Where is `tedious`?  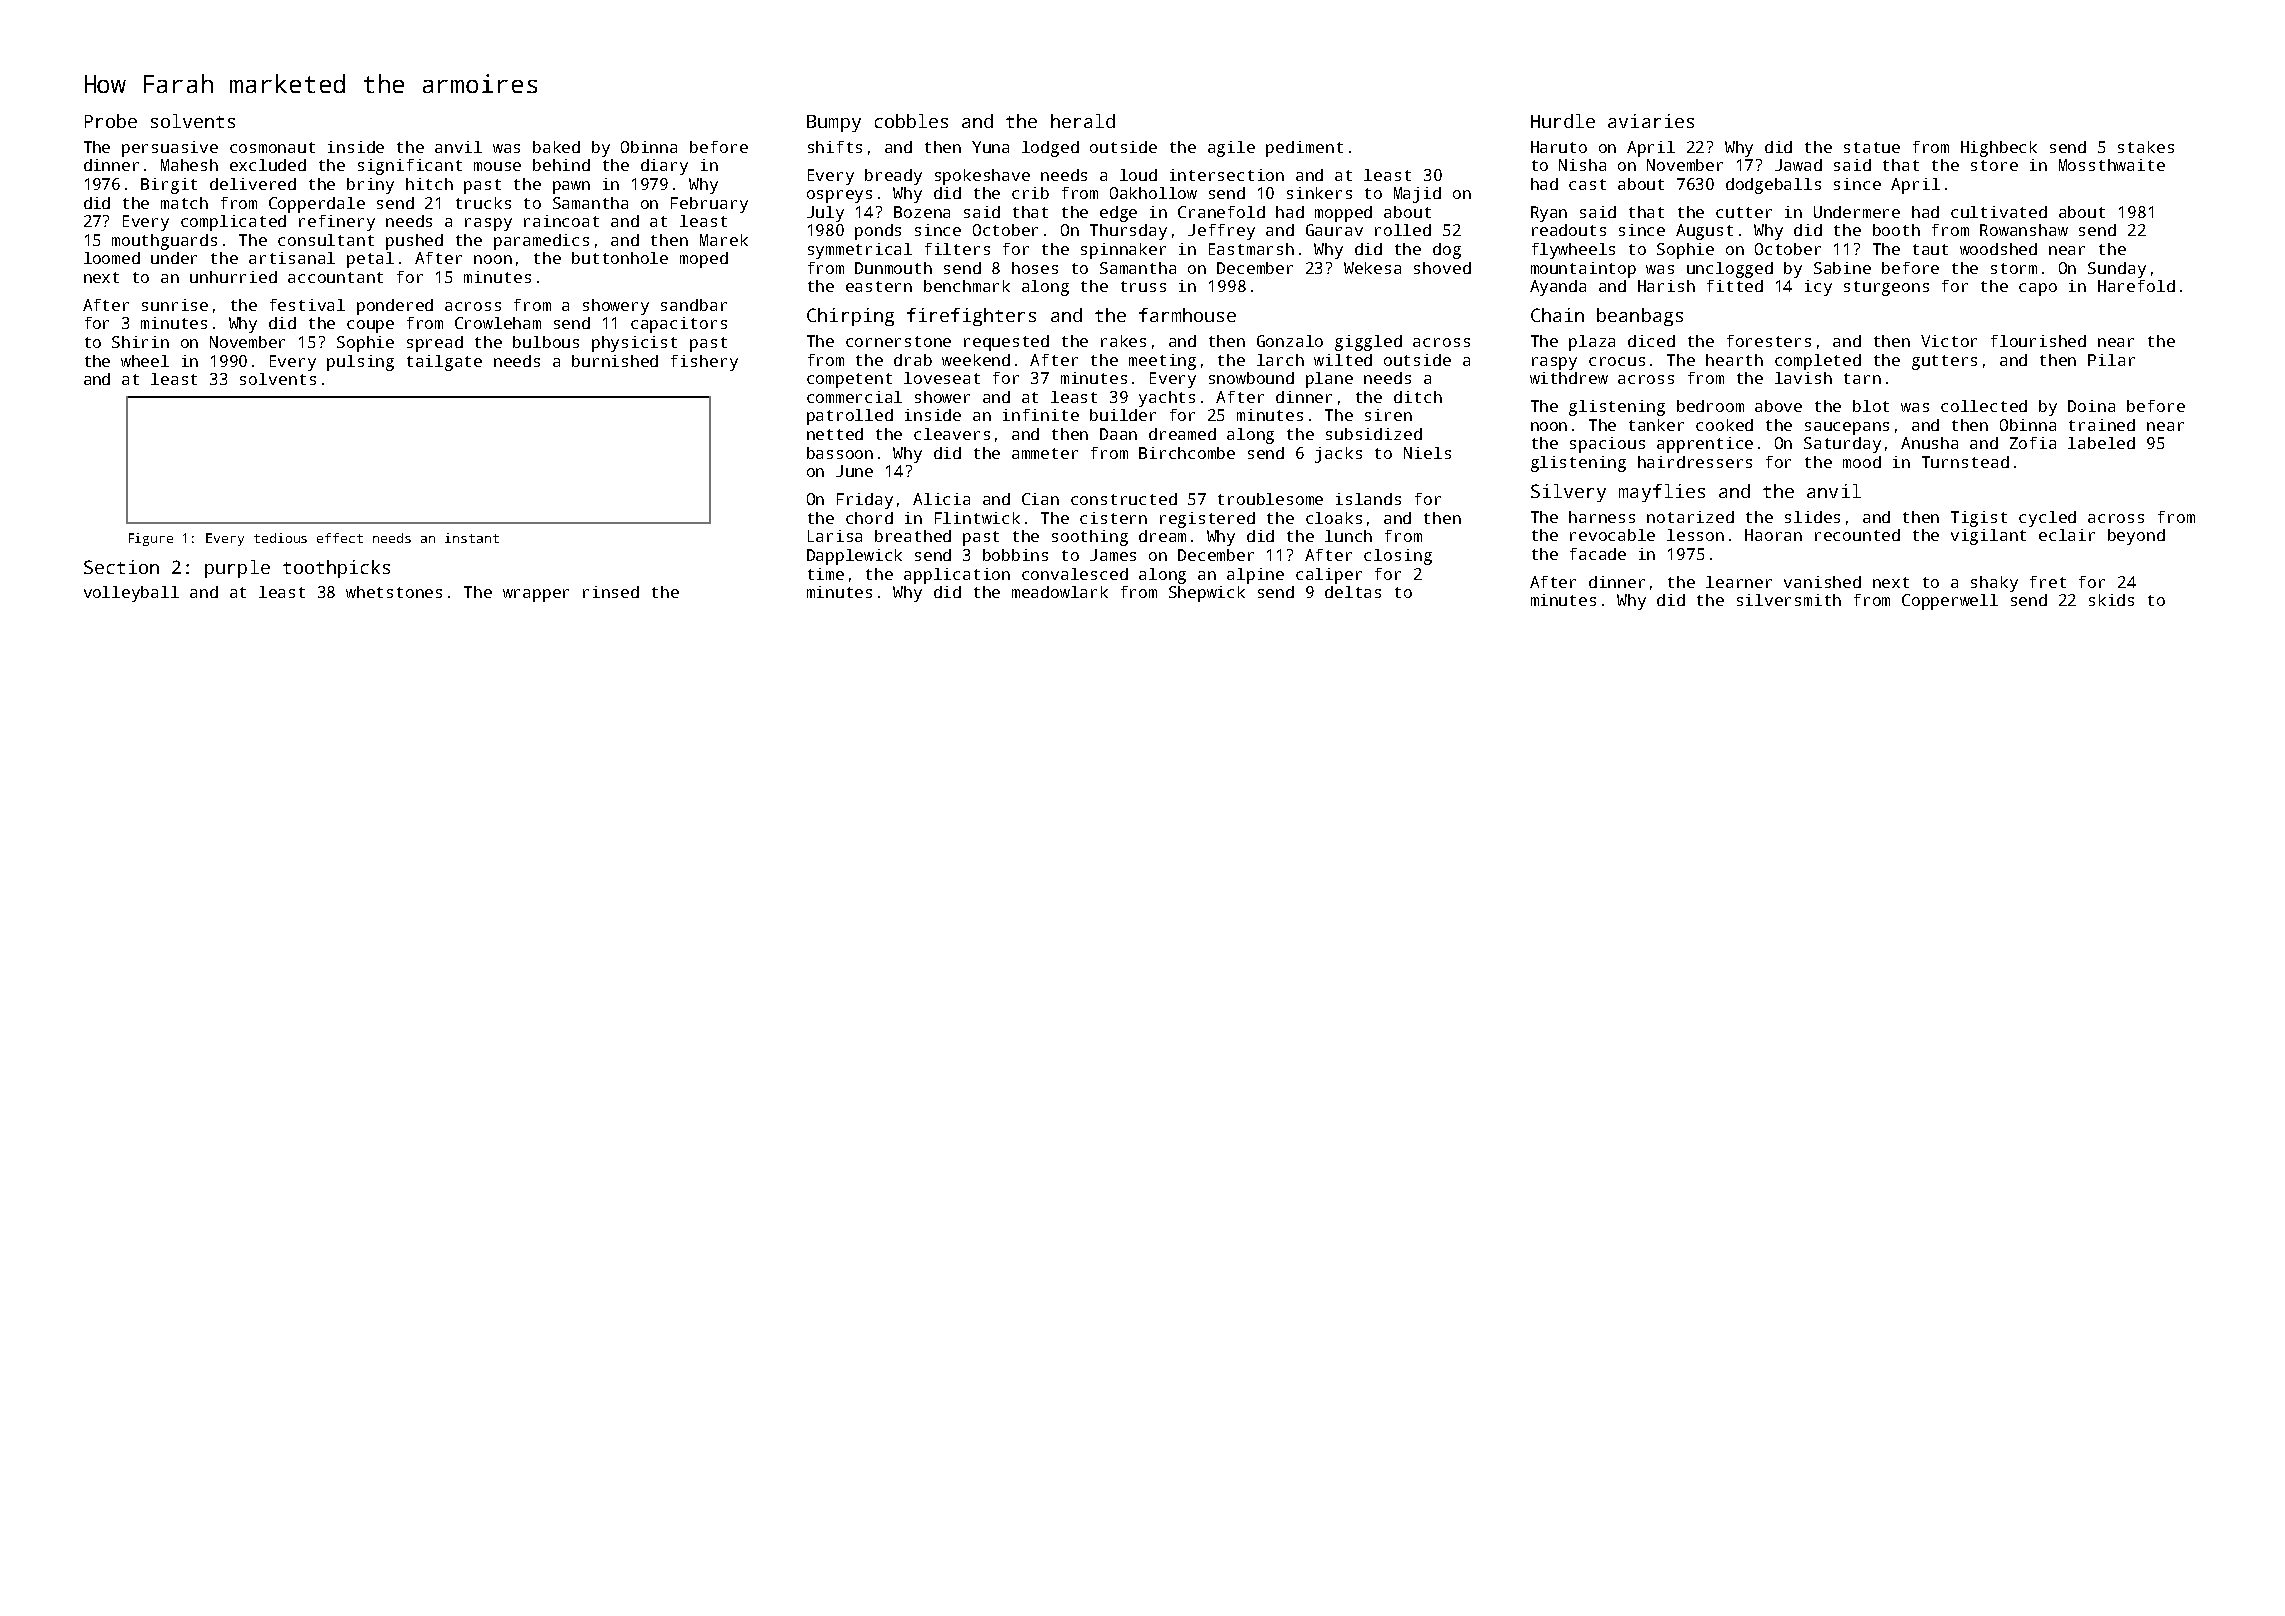 tedious is located at coordinates (280, 538).
